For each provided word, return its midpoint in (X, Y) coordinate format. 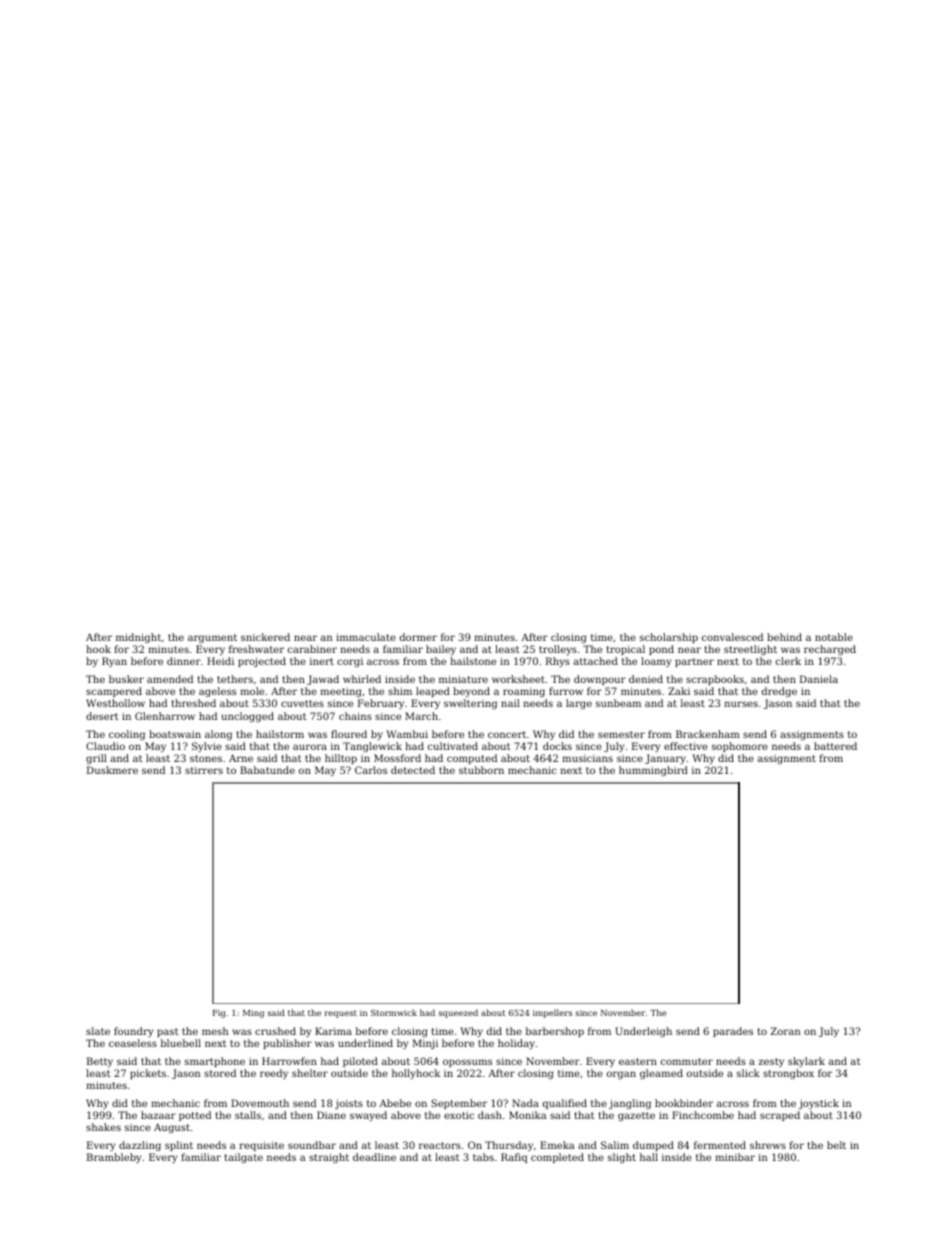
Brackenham (708, 734)
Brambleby (114, 1158)
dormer (418, 637)
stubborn (481, 770)
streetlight (750, 650)
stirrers (204, 770)
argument (212, 638)
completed (557, 1158)
